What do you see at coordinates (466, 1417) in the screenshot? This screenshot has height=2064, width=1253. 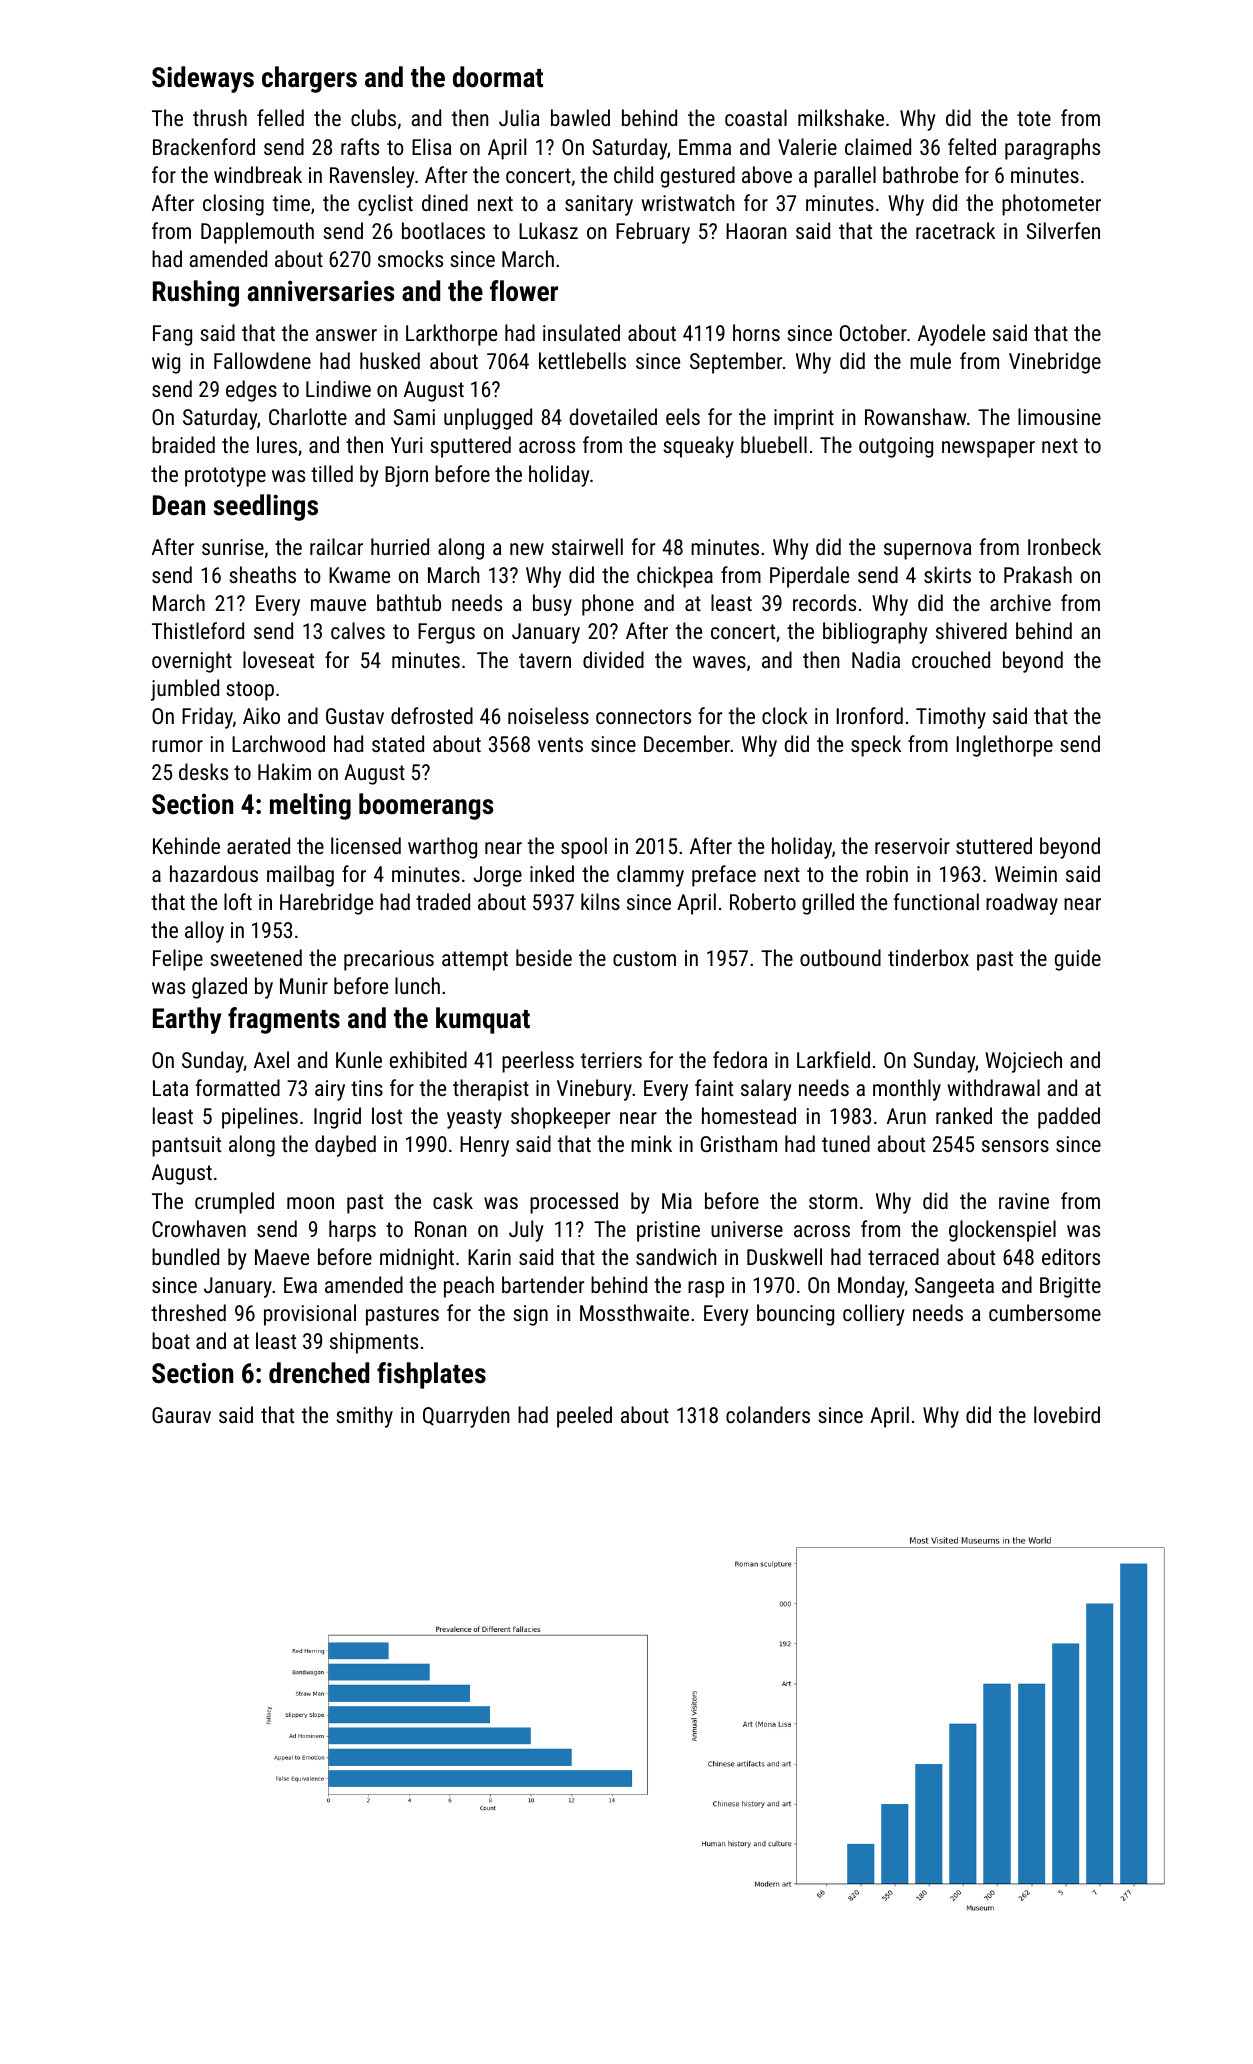 I see `Quarryden` at bounding box center [466, 1417].
